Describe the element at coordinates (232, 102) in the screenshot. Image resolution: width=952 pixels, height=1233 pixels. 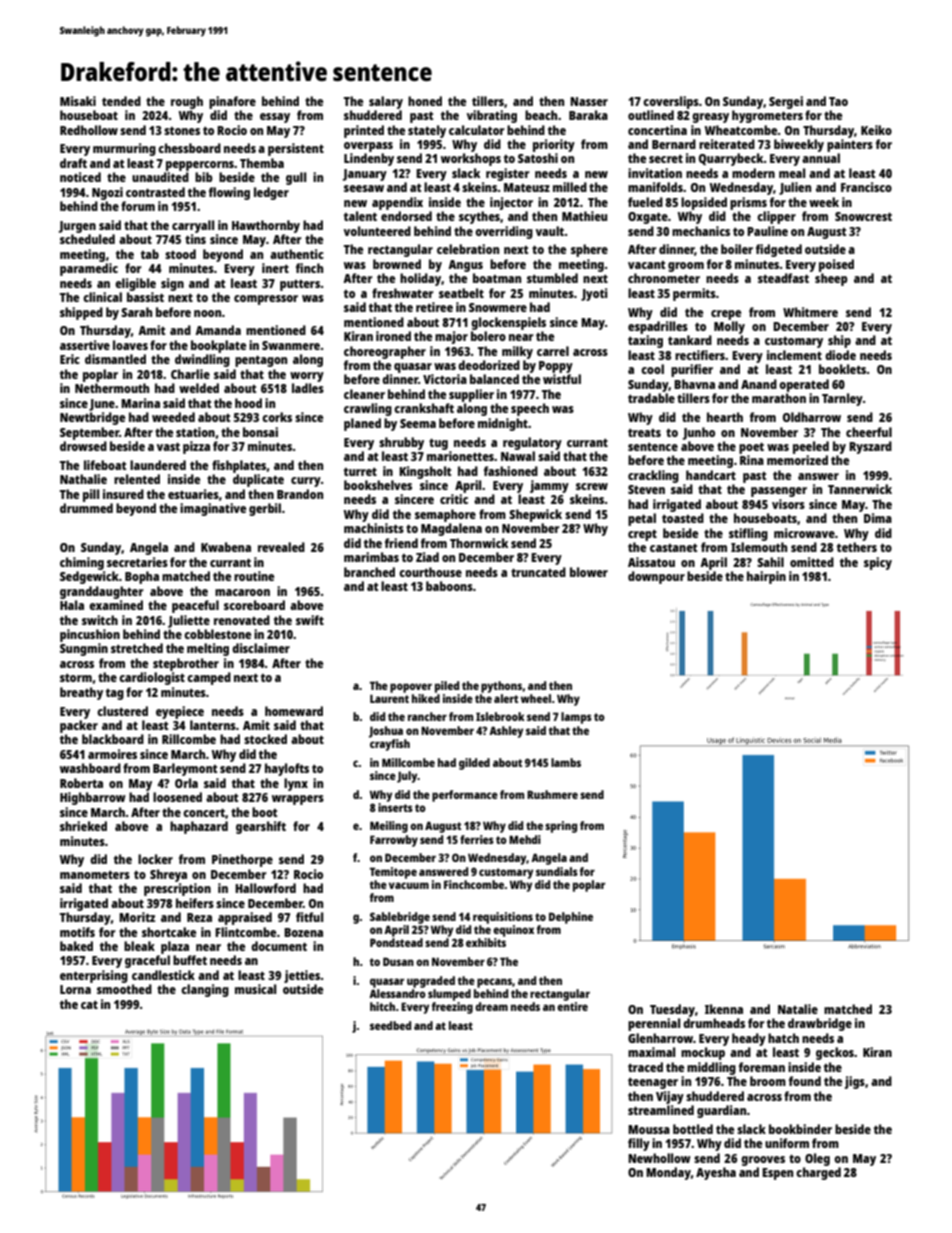
I see `pinafore` at that location.
